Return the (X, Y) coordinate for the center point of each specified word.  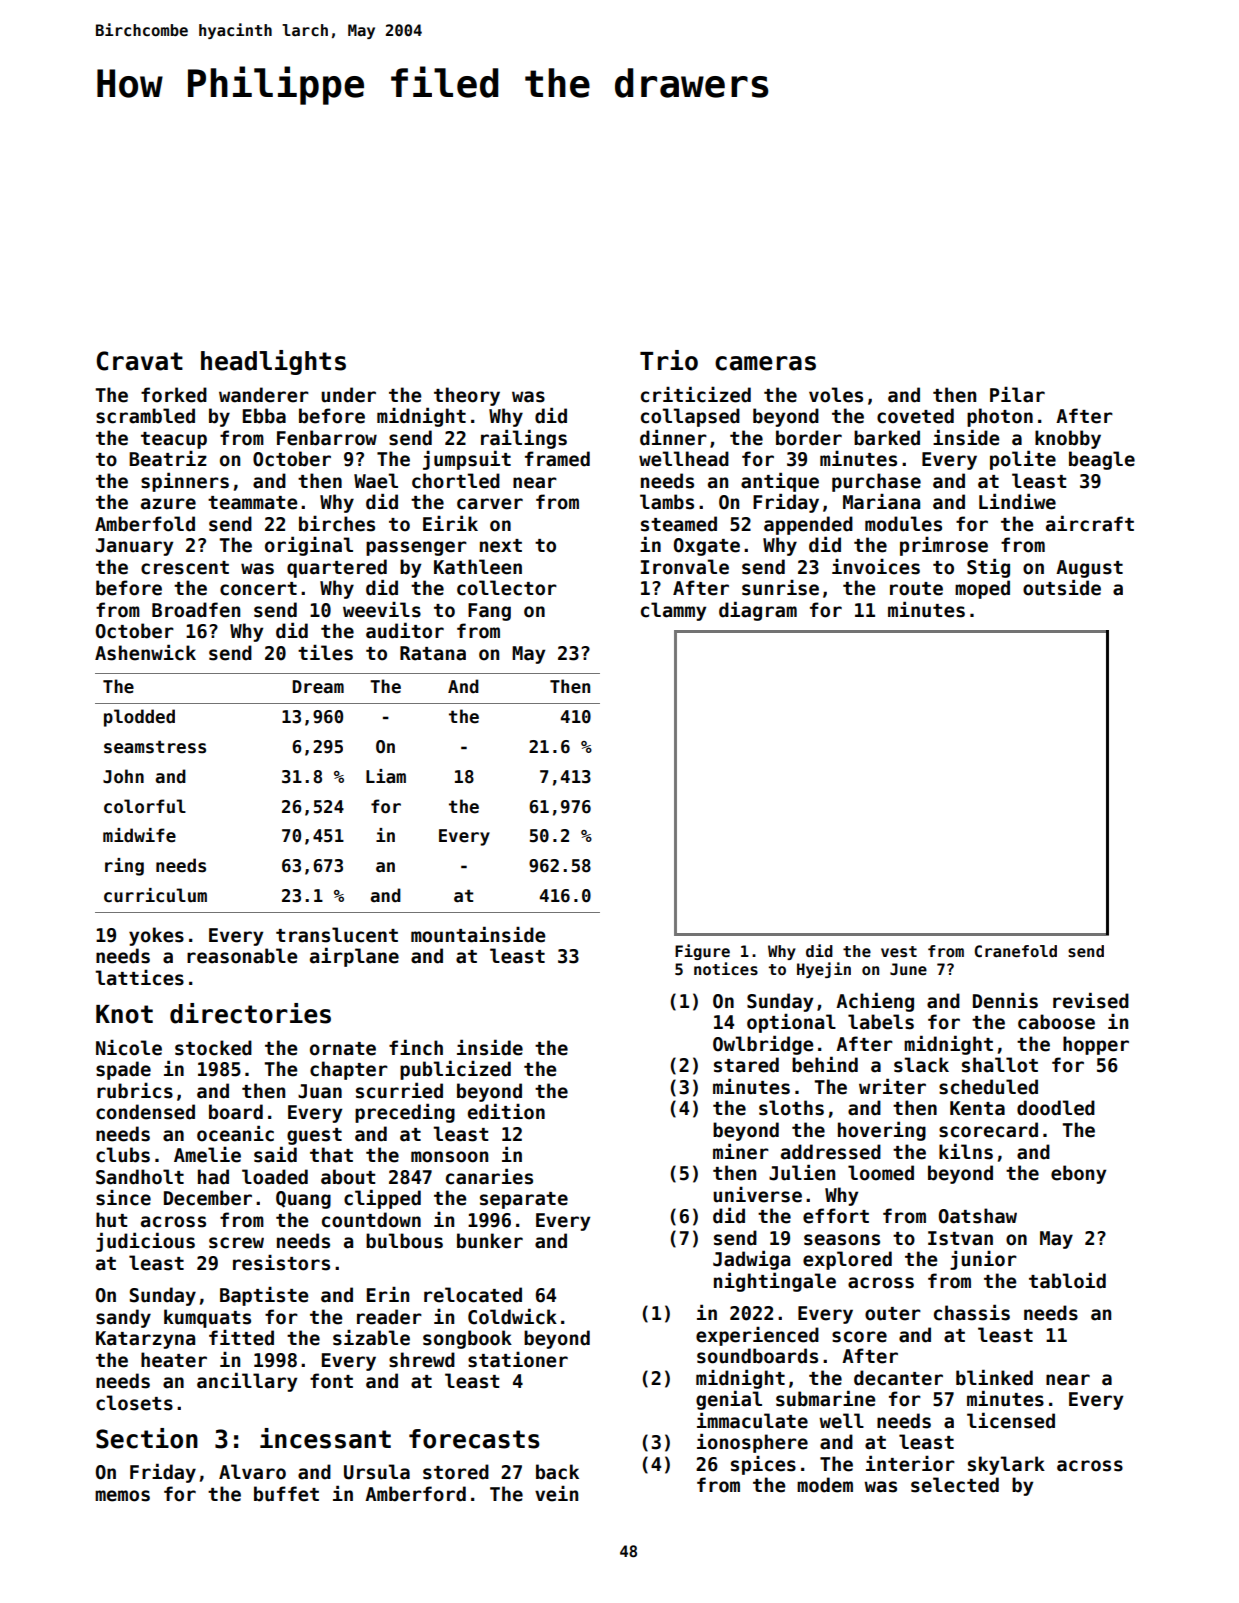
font (331, 1381)
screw (236, 1243)
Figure (702, 952)
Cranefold (1015, 951)
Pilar (1017, 395)
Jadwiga (751, 1260)
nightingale (775, 1282)
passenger (416, 548)
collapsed (690, 417)
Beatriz (168, 459)
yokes (156, 936)
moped (982, 589)
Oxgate (707, 547)
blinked (994, 1377)
